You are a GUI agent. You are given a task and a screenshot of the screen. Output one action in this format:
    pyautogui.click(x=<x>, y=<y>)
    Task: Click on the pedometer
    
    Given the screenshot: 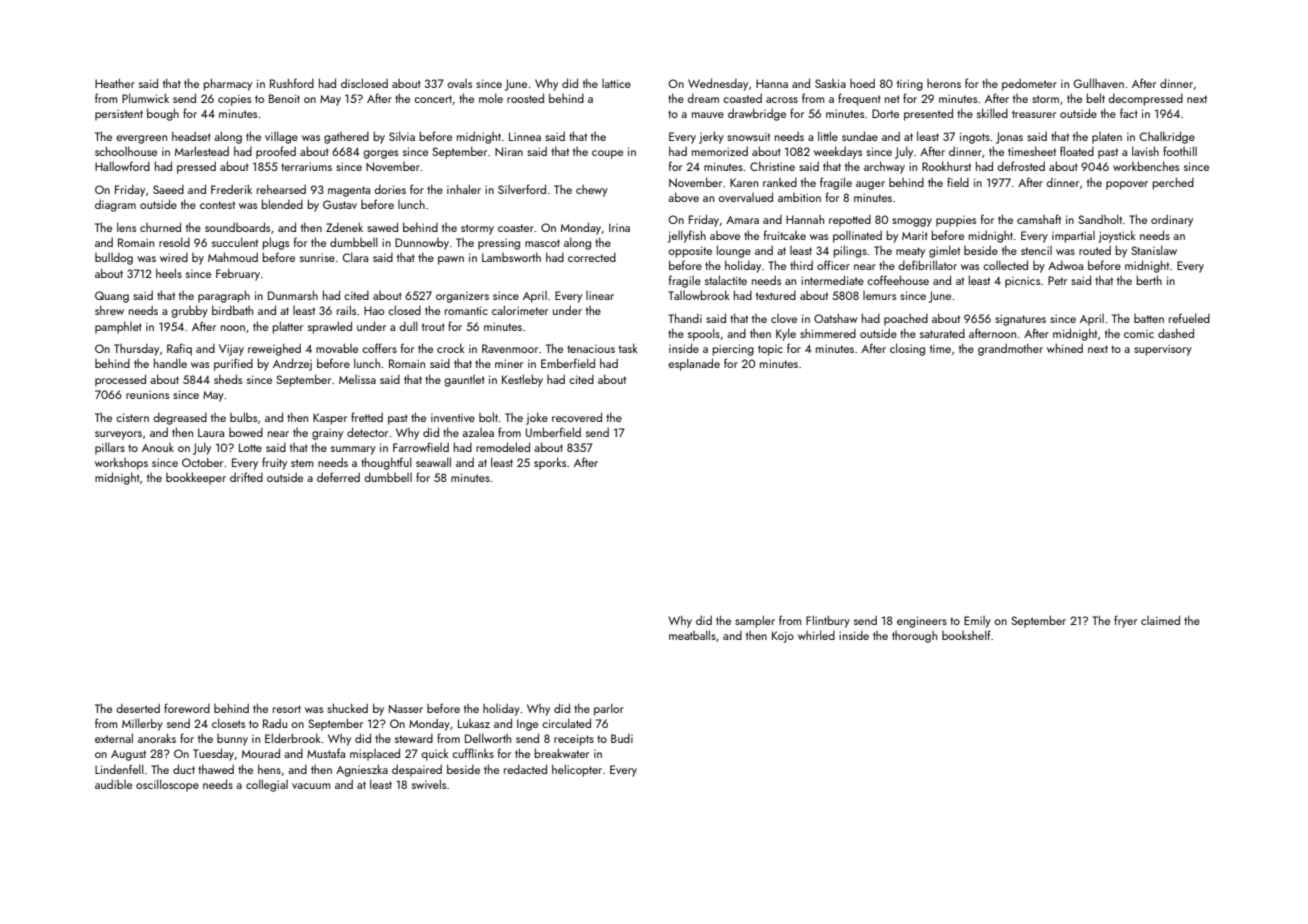 What is the action you would take?
    pyautogui.click(x=1029, y=84)
